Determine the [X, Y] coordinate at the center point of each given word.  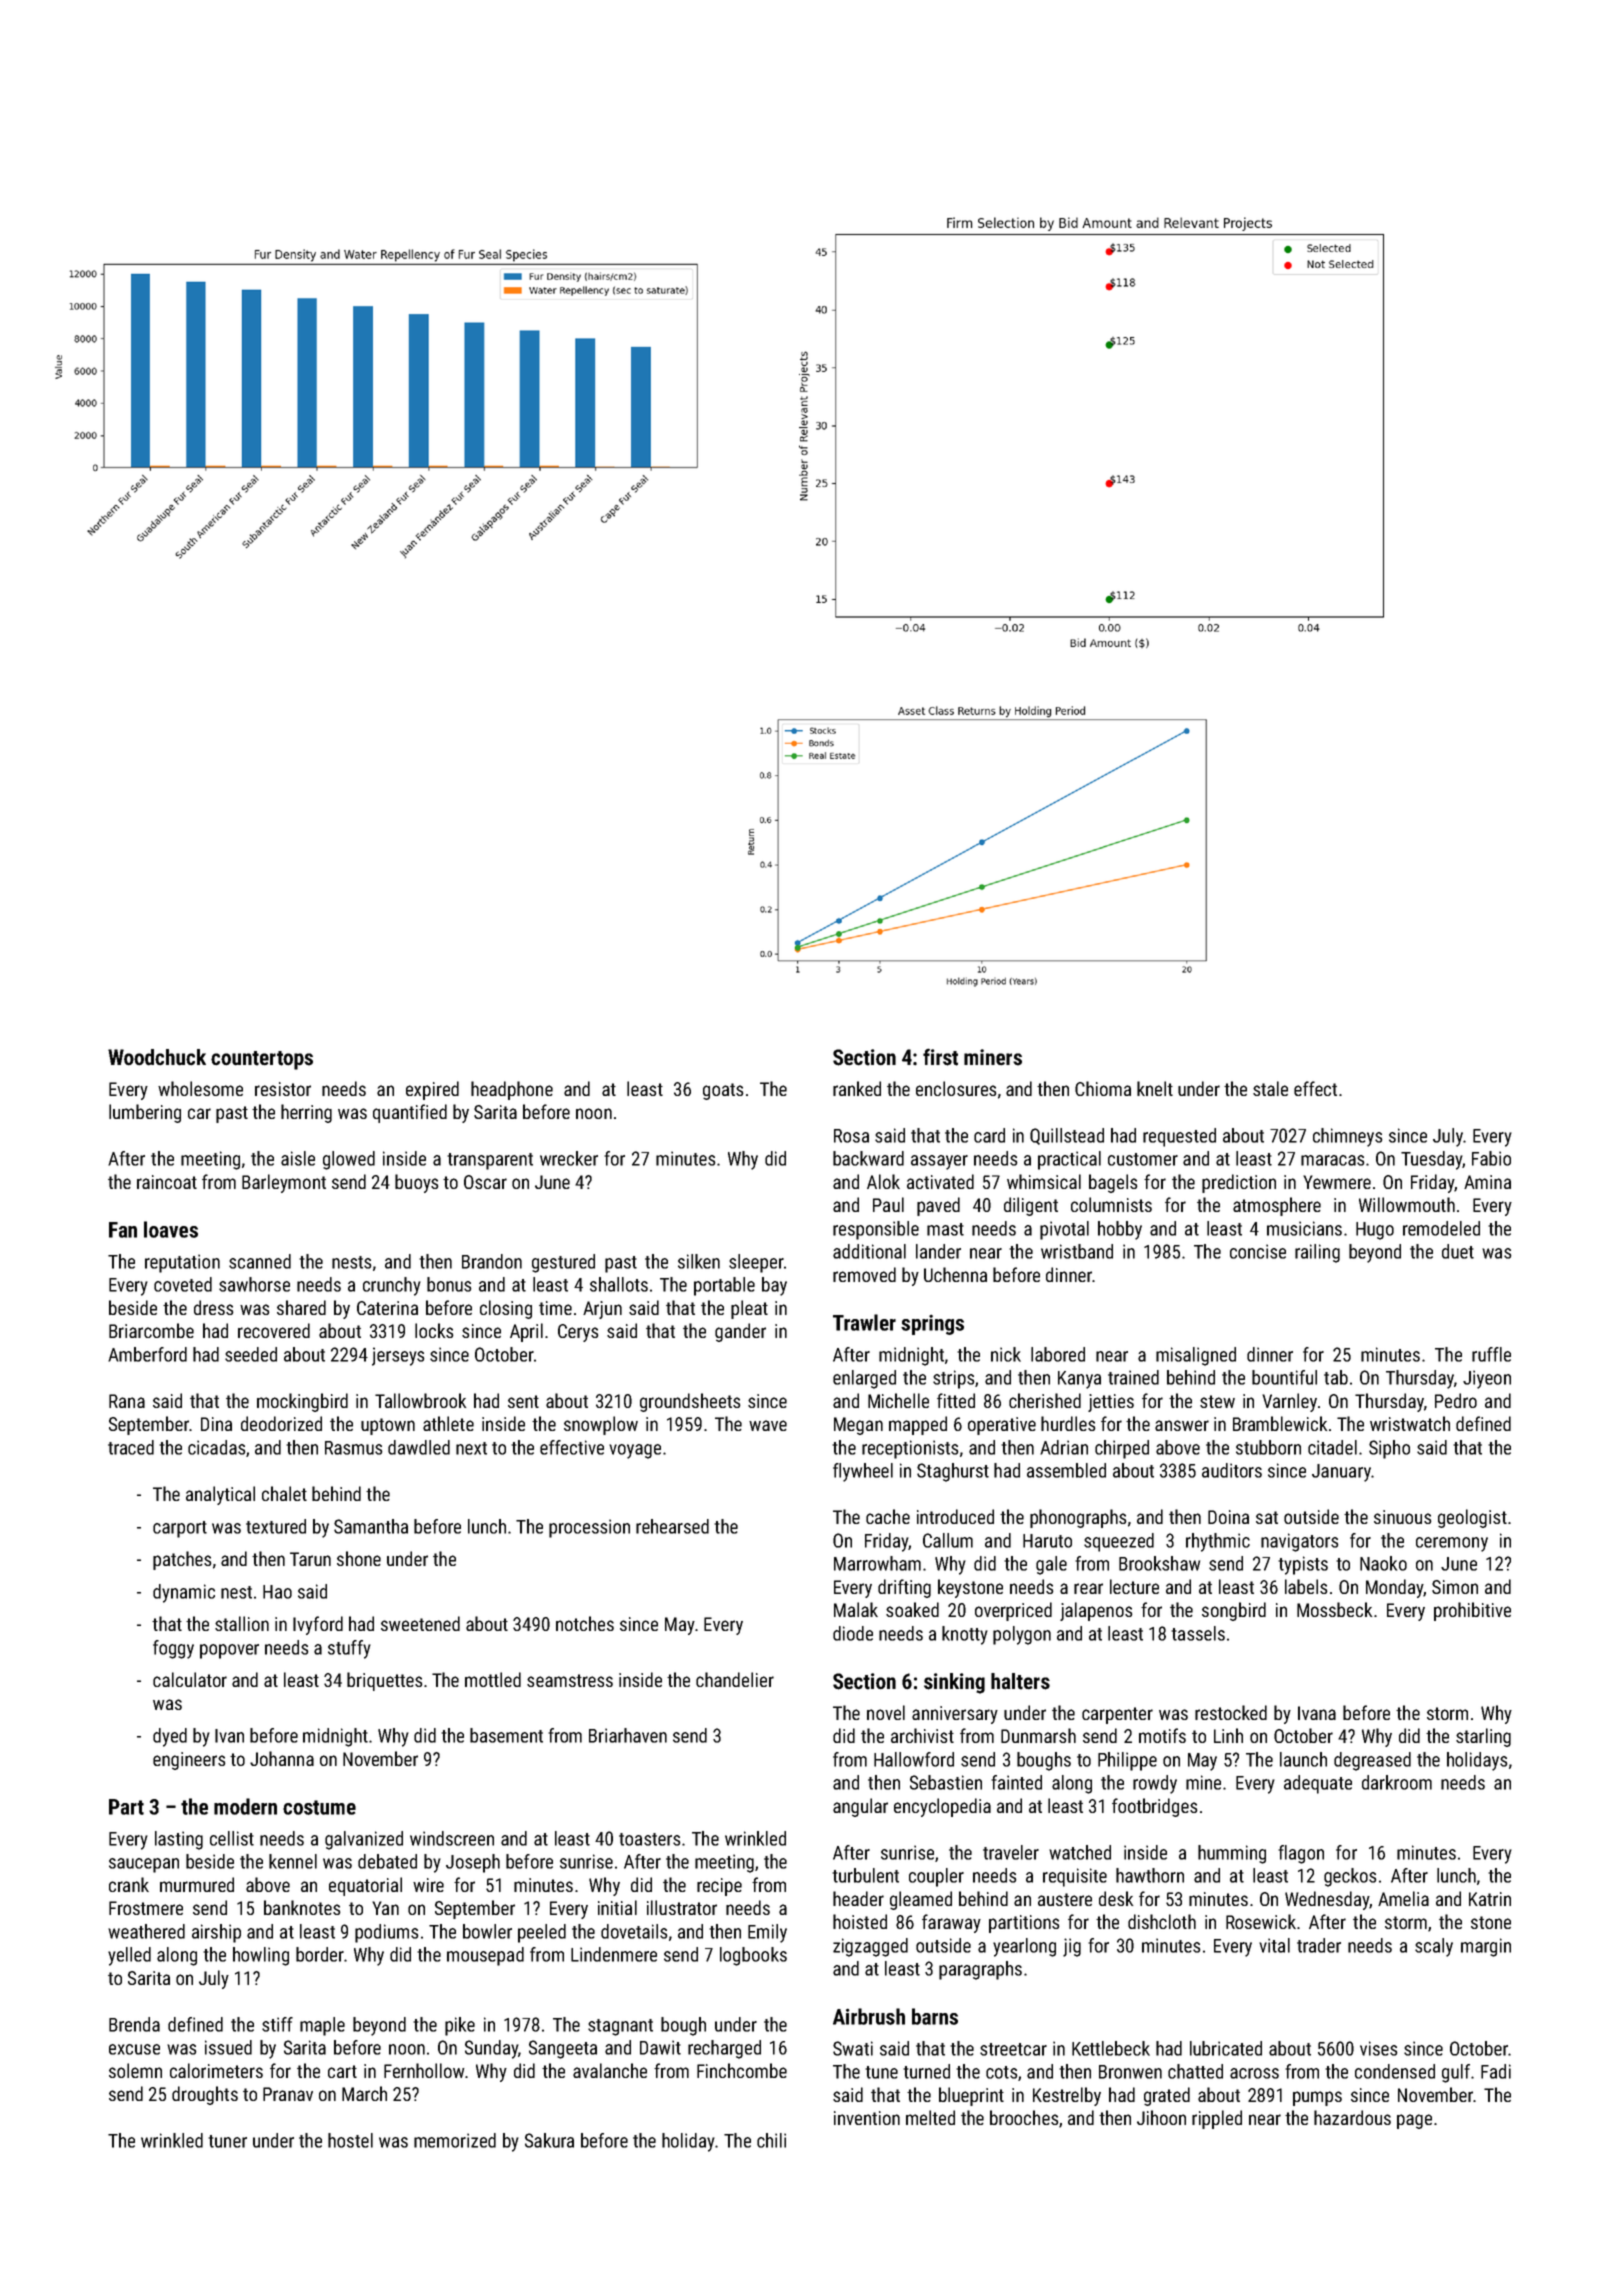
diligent [1031, 1206]
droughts [205, 2095]
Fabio [1491, 1158]
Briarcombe [151, 1330]
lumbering [145, 1113]
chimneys [1347, 1137]
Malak [856, 1609]
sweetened [420, 1623]
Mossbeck [1335, 1609]
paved [938, 1206]
